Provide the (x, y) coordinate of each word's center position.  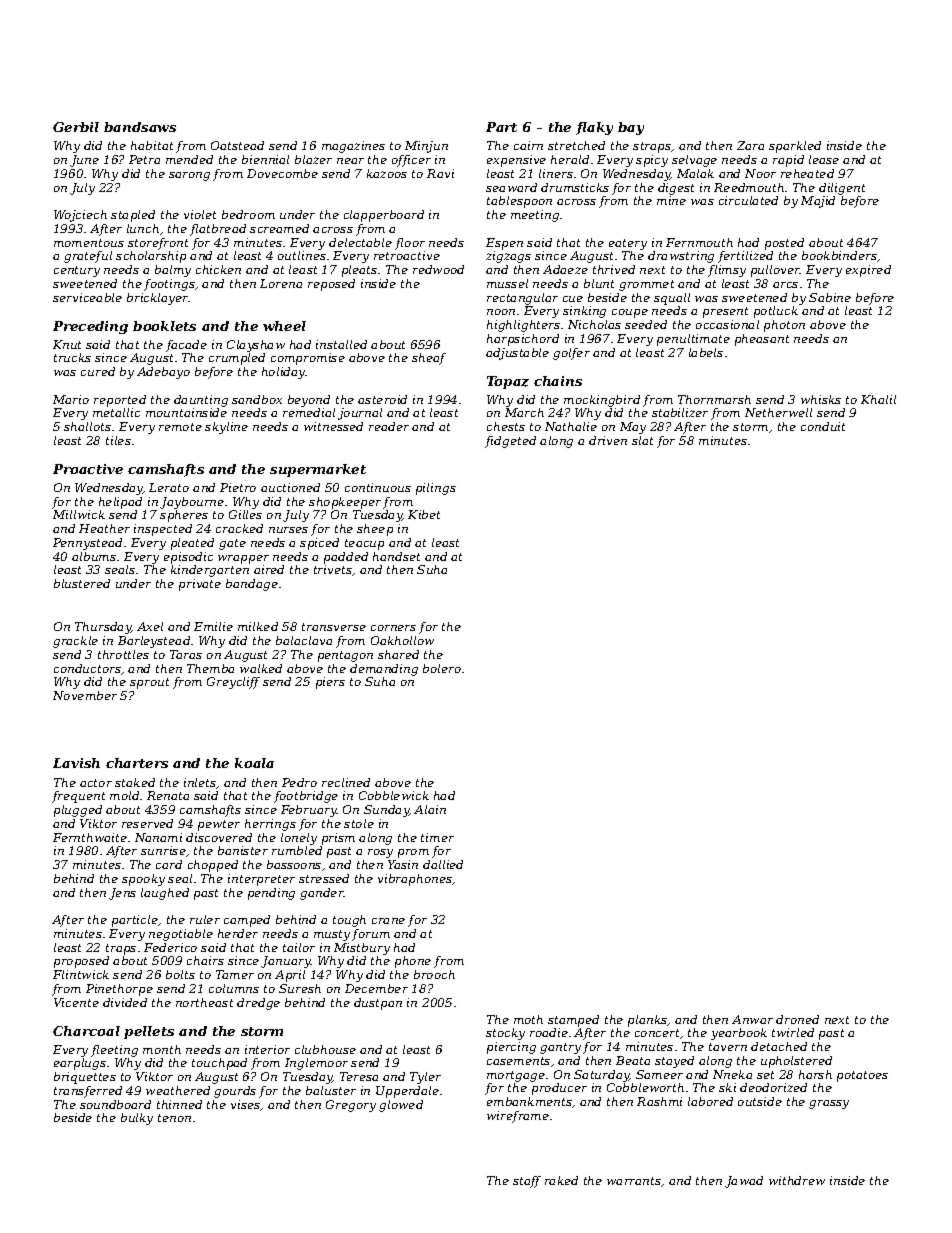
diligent (842, 189)
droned (797, 1019)
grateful (88, 257)
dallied (443, 864)
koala (254, 763)
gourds (235, 1092)
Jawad (744, 1182)
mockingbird (602, 401)
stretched (576, 145)
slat (642, 440)
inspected (163, 530)
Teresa (359, 1076)
